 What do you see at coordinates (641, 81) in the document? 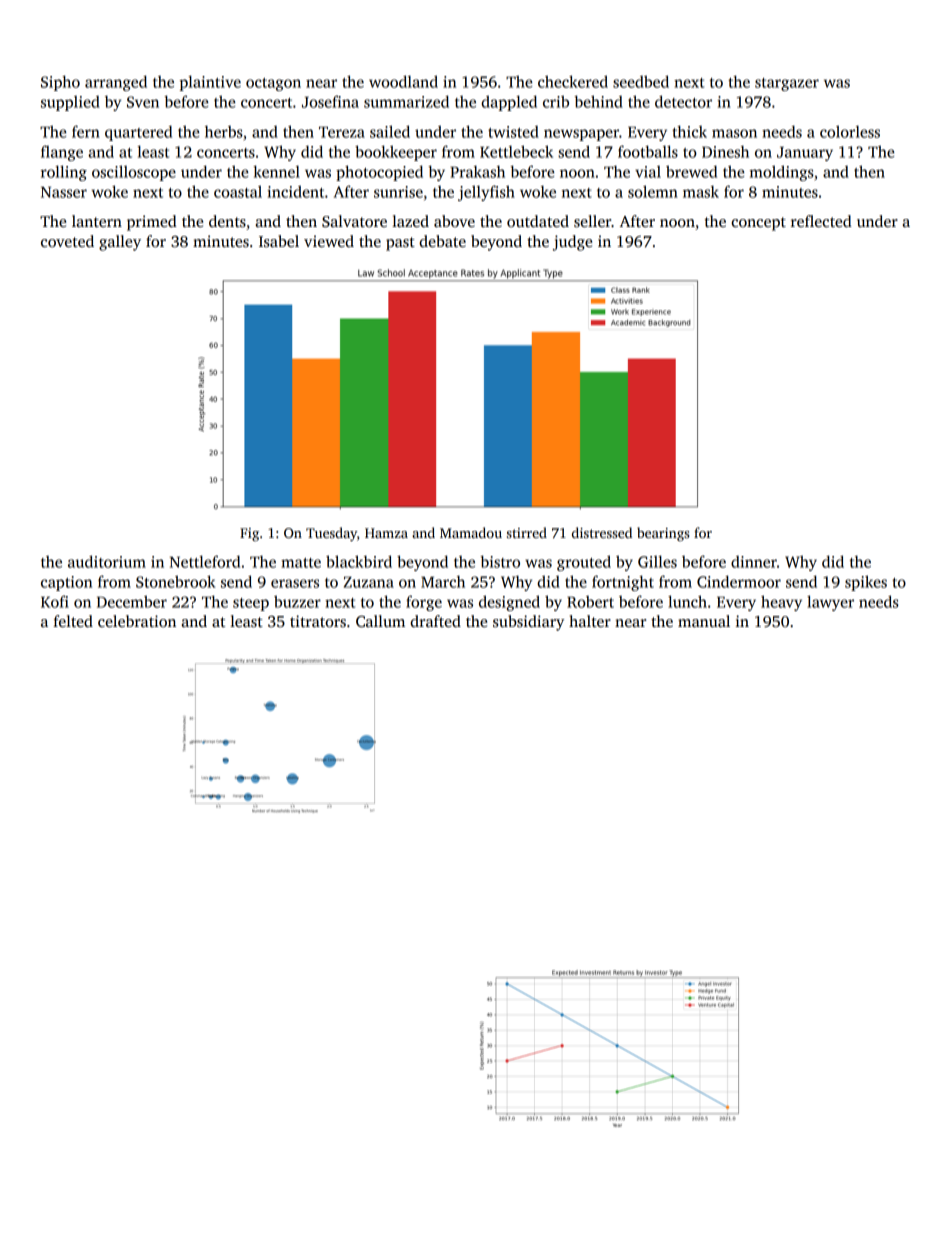
I see `seedbed` at bounding box center [641, 81].
